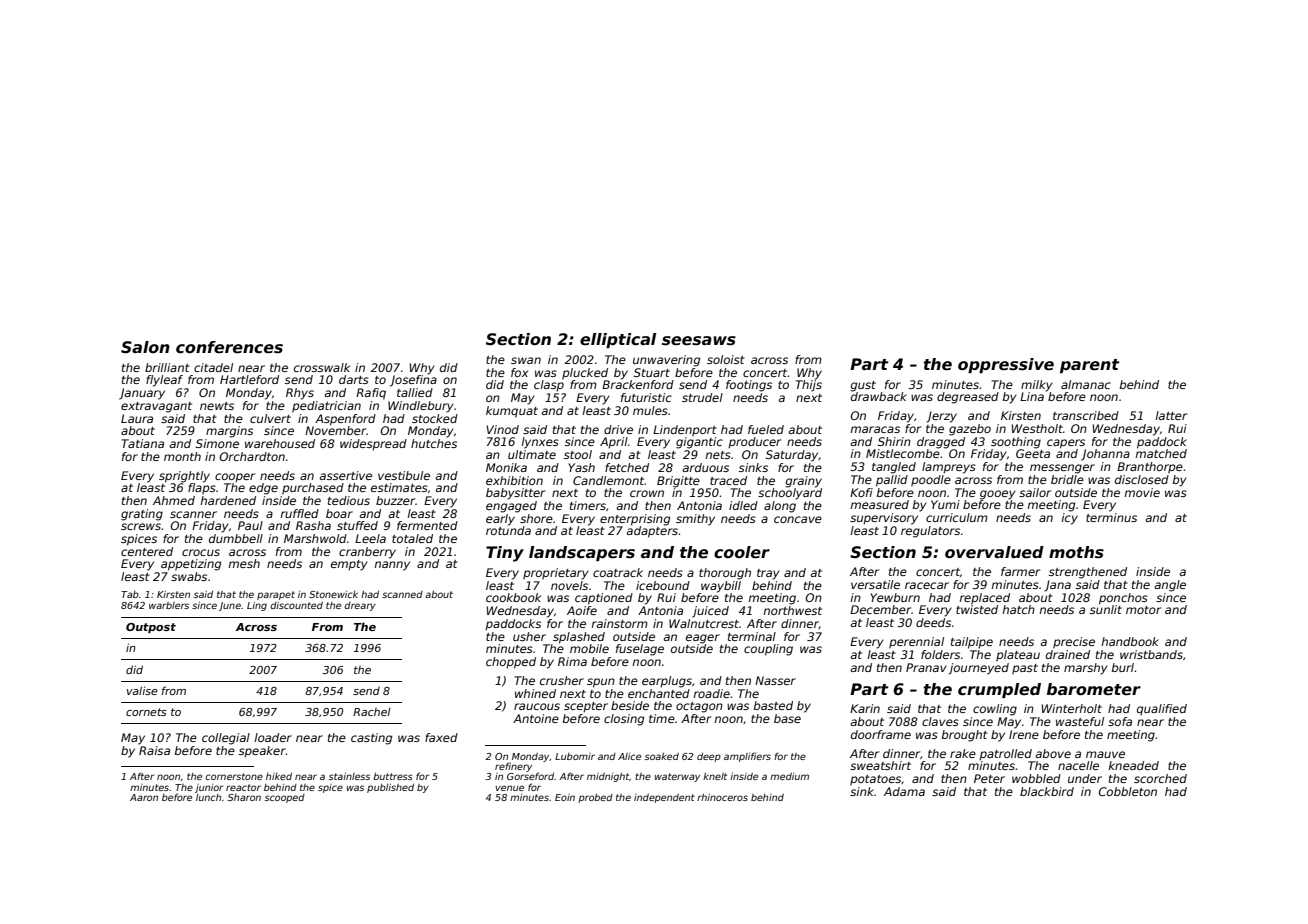 The height and width of the screenshot is (924, 1308). Describe the element at coordinates (229, 347) in the screenshot. I see `conferences` at that location.
